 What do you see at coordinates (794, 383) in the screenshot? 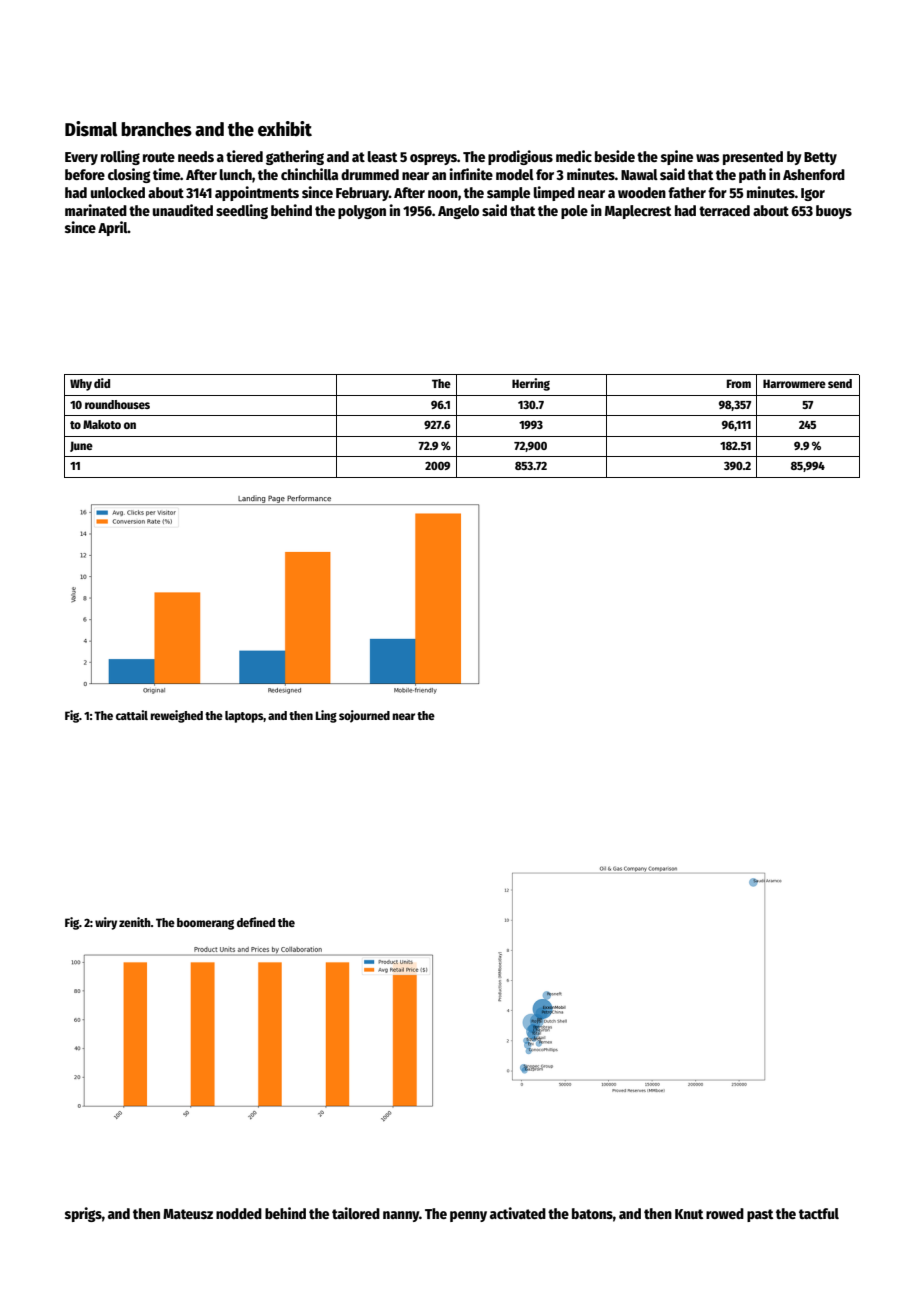
I see `Harrowmere` at bounding box center [794, 383].
